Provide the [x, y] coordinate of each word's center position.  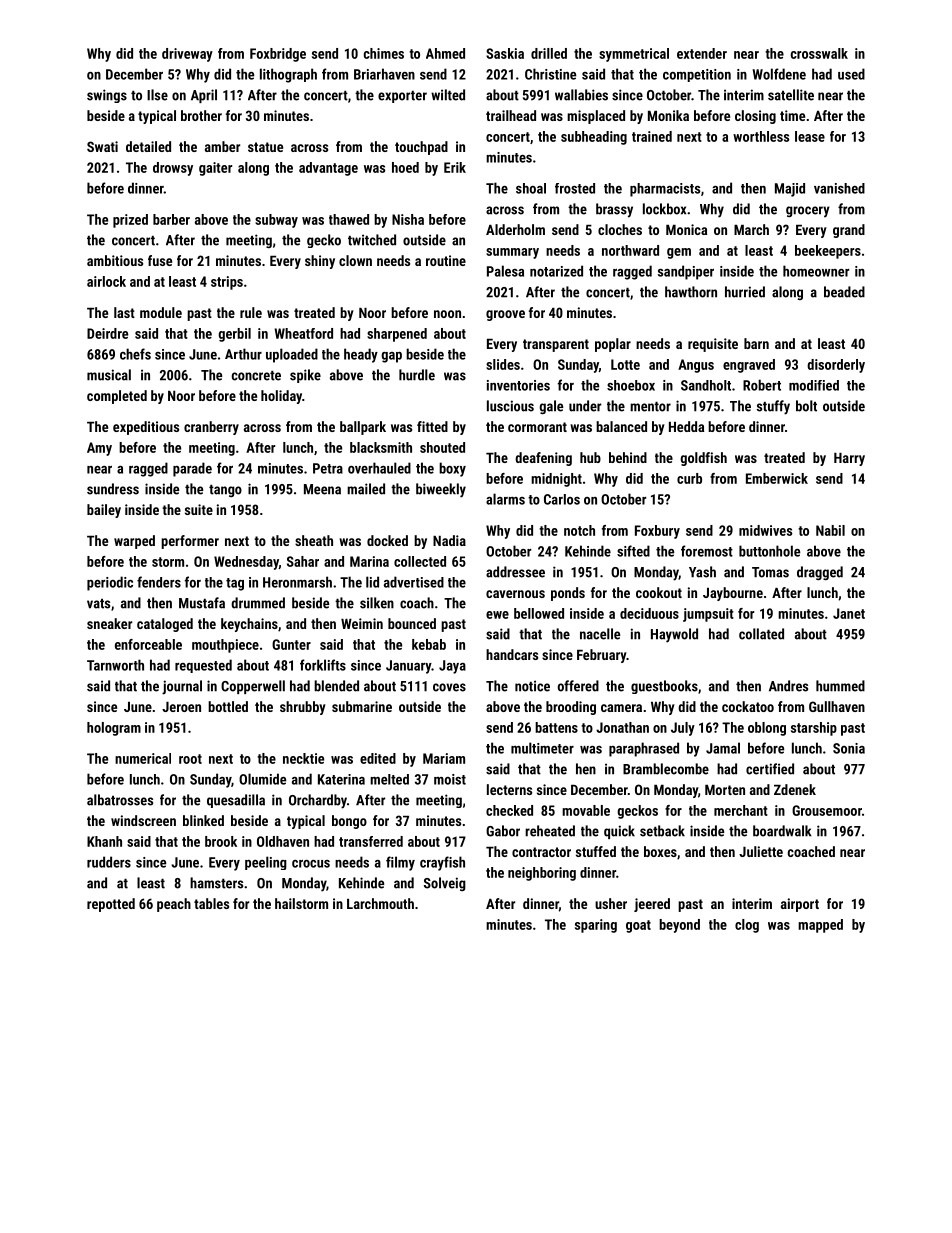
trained [652, 136]
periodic [110, 583]
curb [689, 478]
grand [849, 231]
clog [747, 926]
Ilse [157, 95]
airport [800, 905]
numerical [143, 758]
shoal [531, 188]
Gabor [503, 831]
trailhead [511, 115]
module [161, 312]
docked [387, 540]
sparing [596, 926]
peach [174, 905]
